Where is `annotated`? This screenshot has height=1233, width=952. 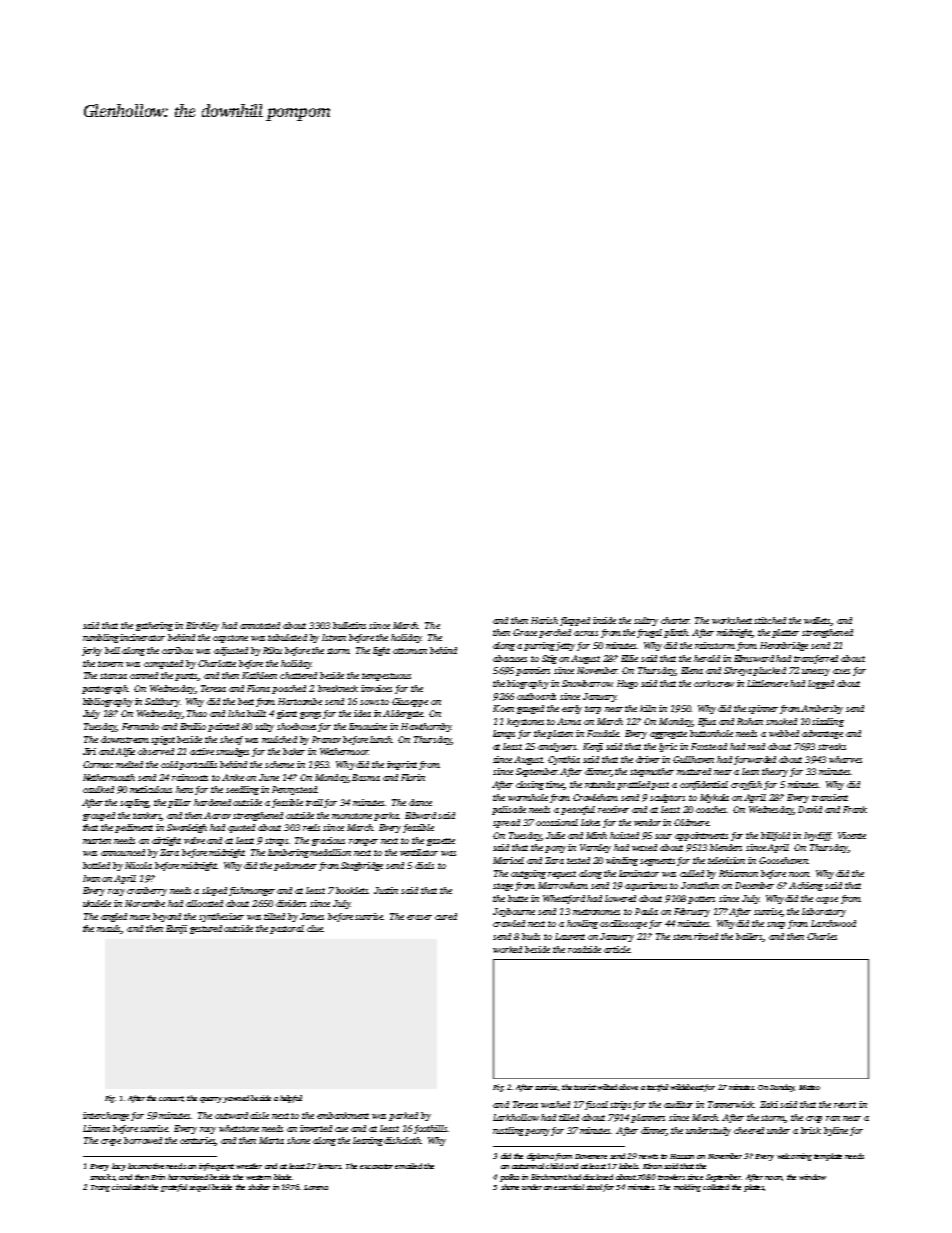 annotated is located at coordinates (260, 625).
